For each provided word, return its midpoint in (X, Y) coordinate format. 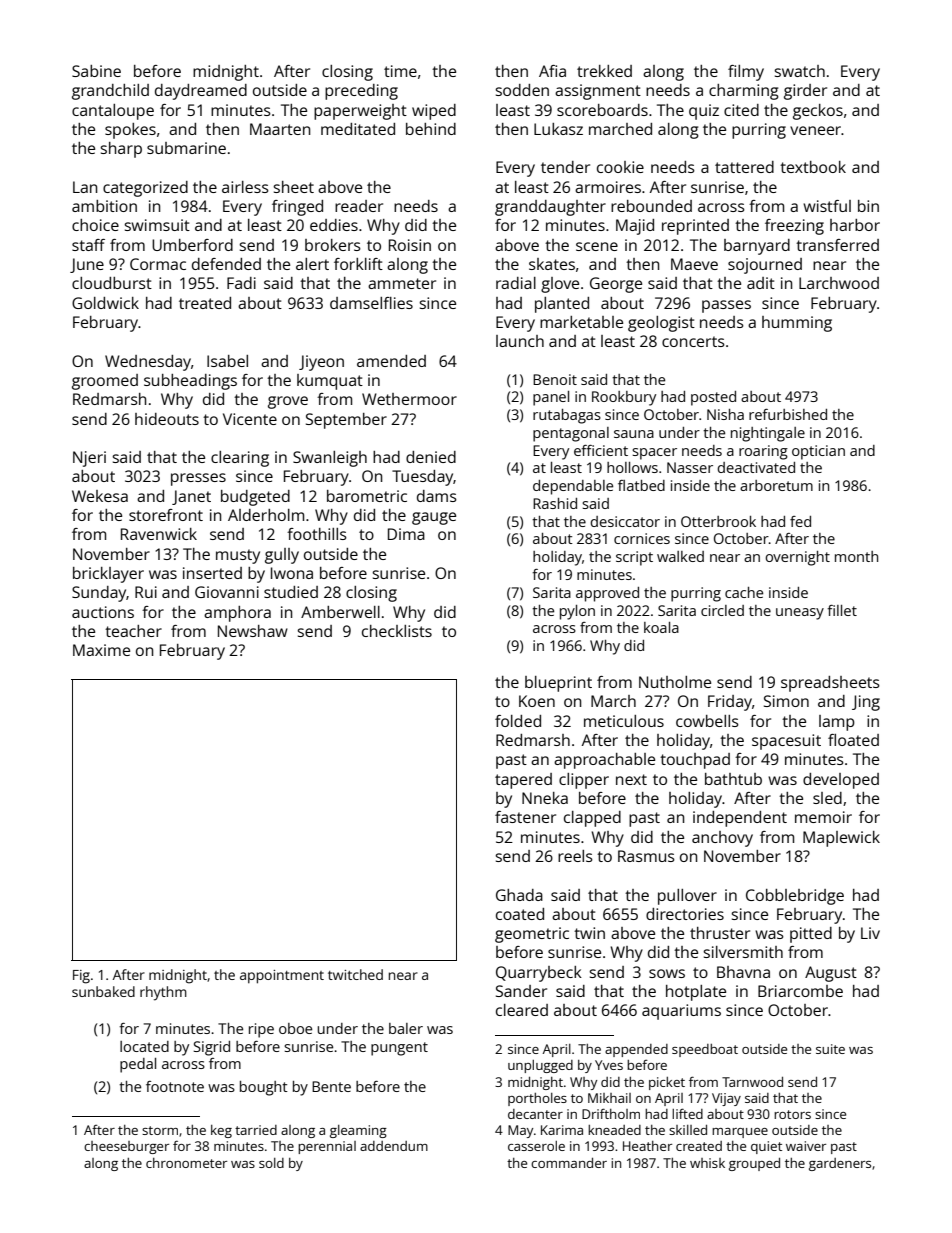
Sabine (96, 71)
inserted (212, 573)
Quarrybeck (539, 974)
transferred (837, 245)
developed (841, 781)
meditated (358, 129)
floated (853, 740)
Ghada (519, 895)
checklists (397, 631)
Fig (81, 977)
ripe (261, 1030)
